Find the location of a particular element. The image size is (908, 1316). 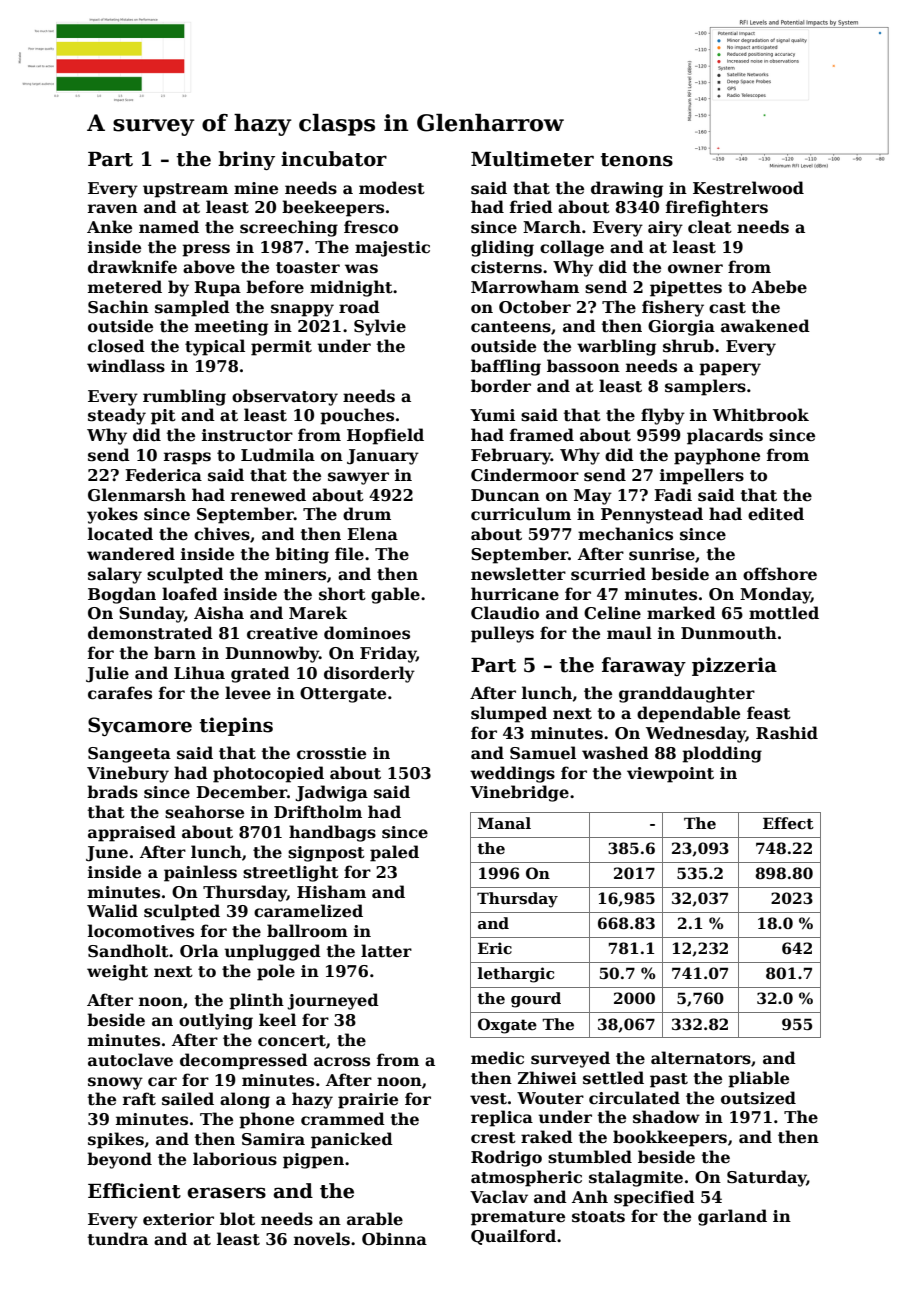

briny is located at coordinates (246, 160).
